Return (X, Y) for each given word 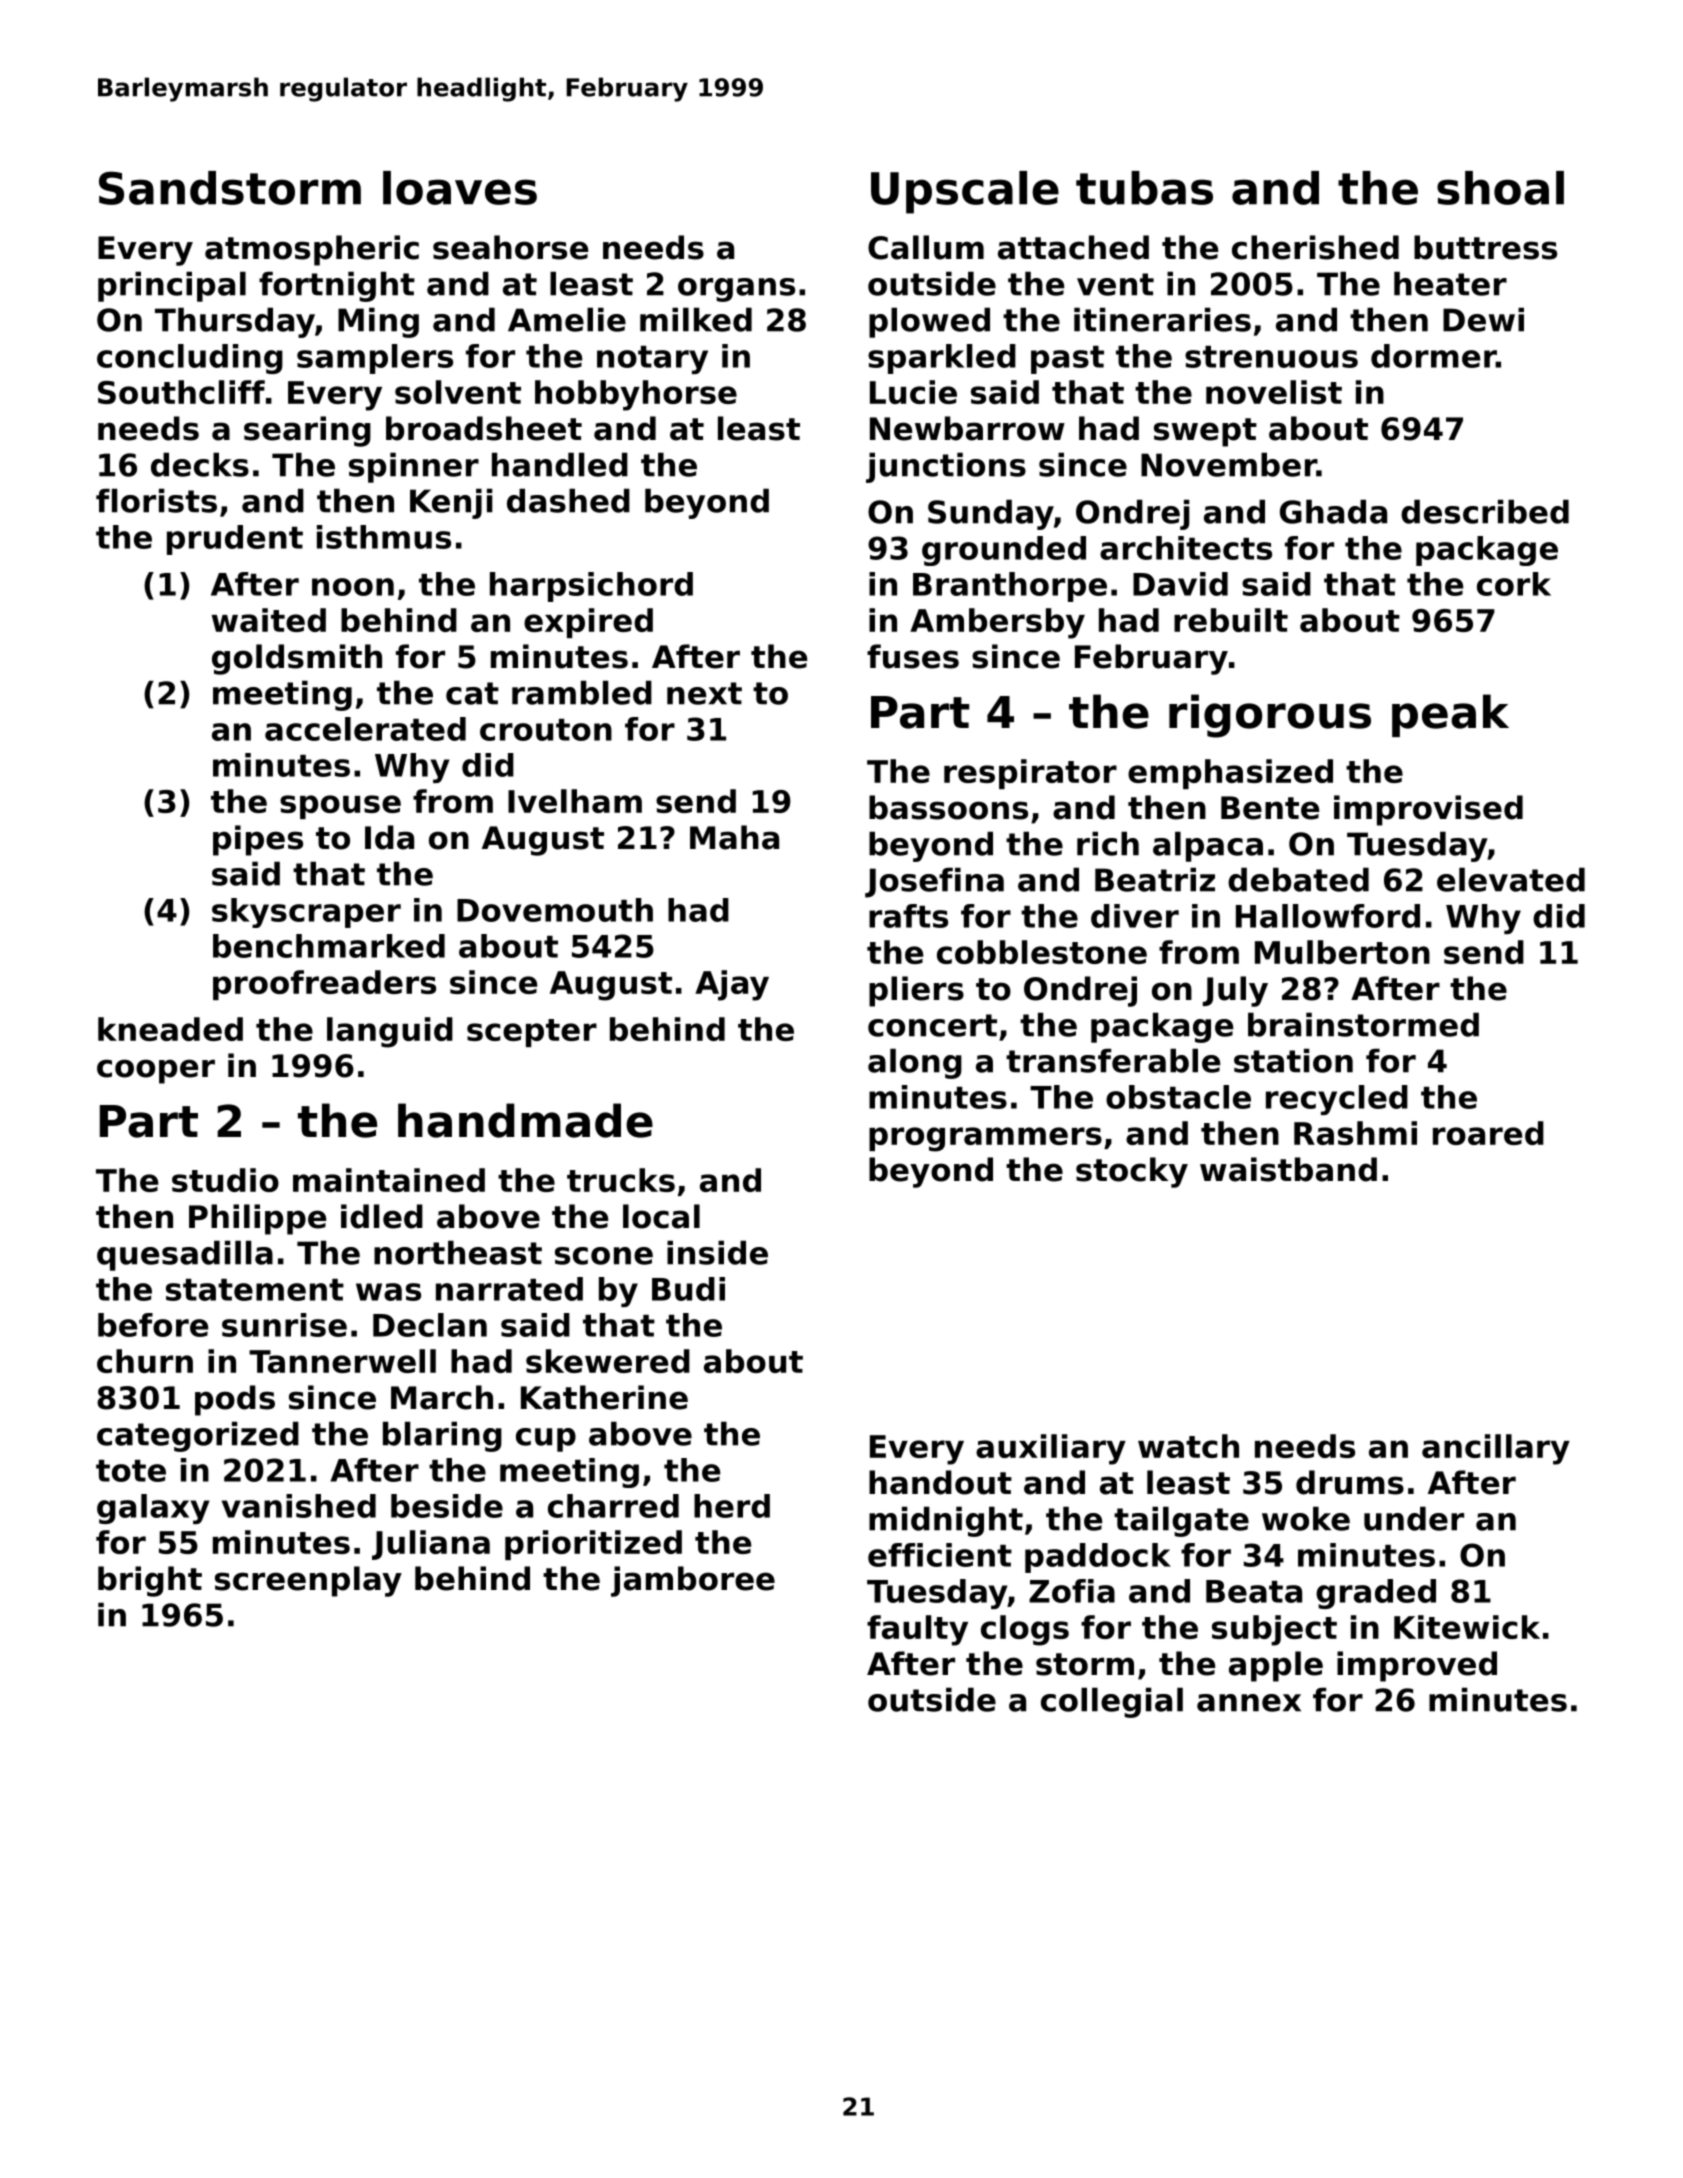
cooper (156, 1071)
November (1229, 464)
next (704, 693)
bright (150, 1581)
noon (353, 587)
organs (736, 290)
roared (1488, 1133)
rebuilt (1231, 620)
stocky (1132, 1172)
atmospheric (312, 250)
